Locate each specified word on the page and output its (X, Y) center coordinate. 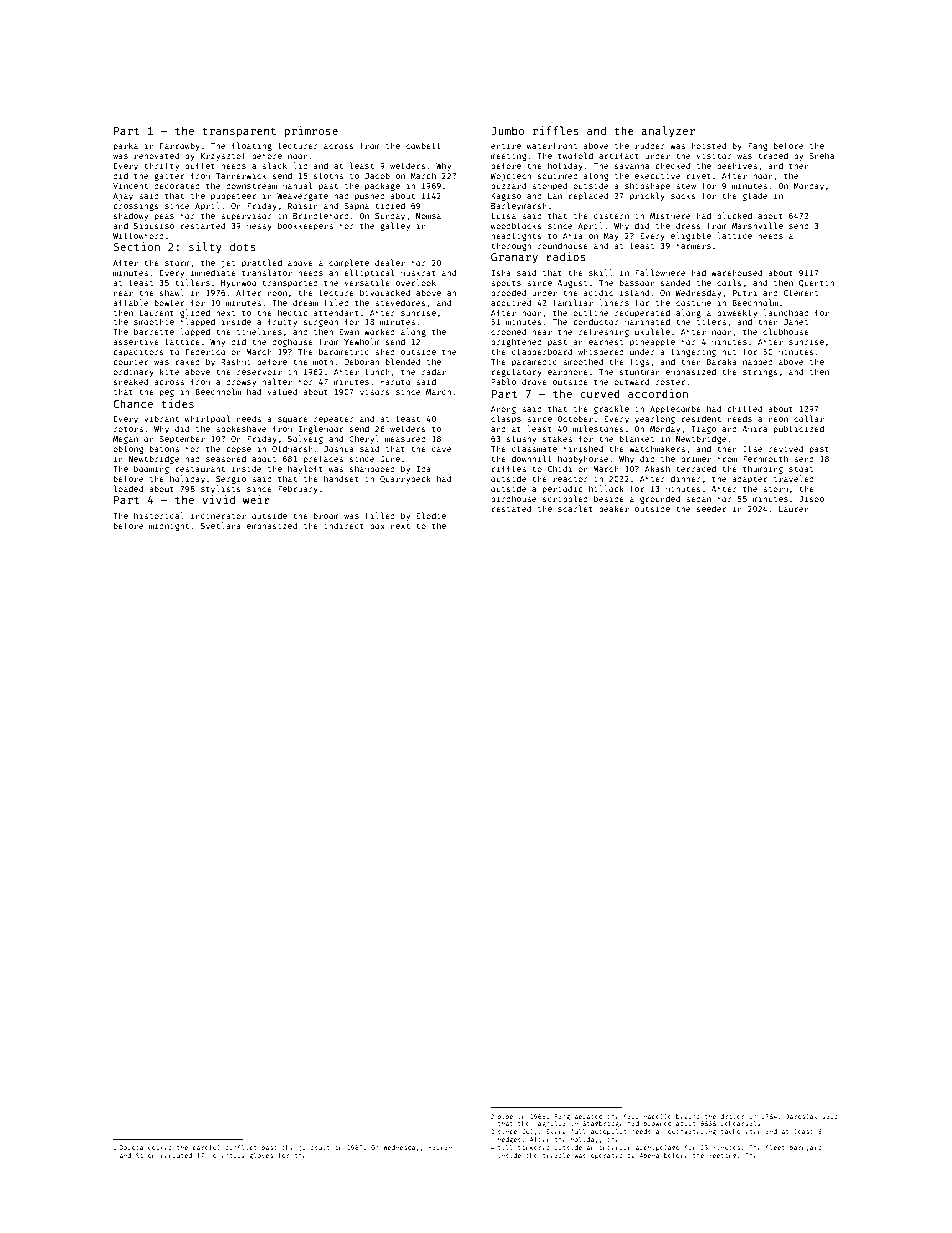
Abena (649, 1155)
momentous (227, 1156)
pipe (505, 1117)
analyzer (668, 132)
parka (126, 146)
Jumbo (507, 130)
